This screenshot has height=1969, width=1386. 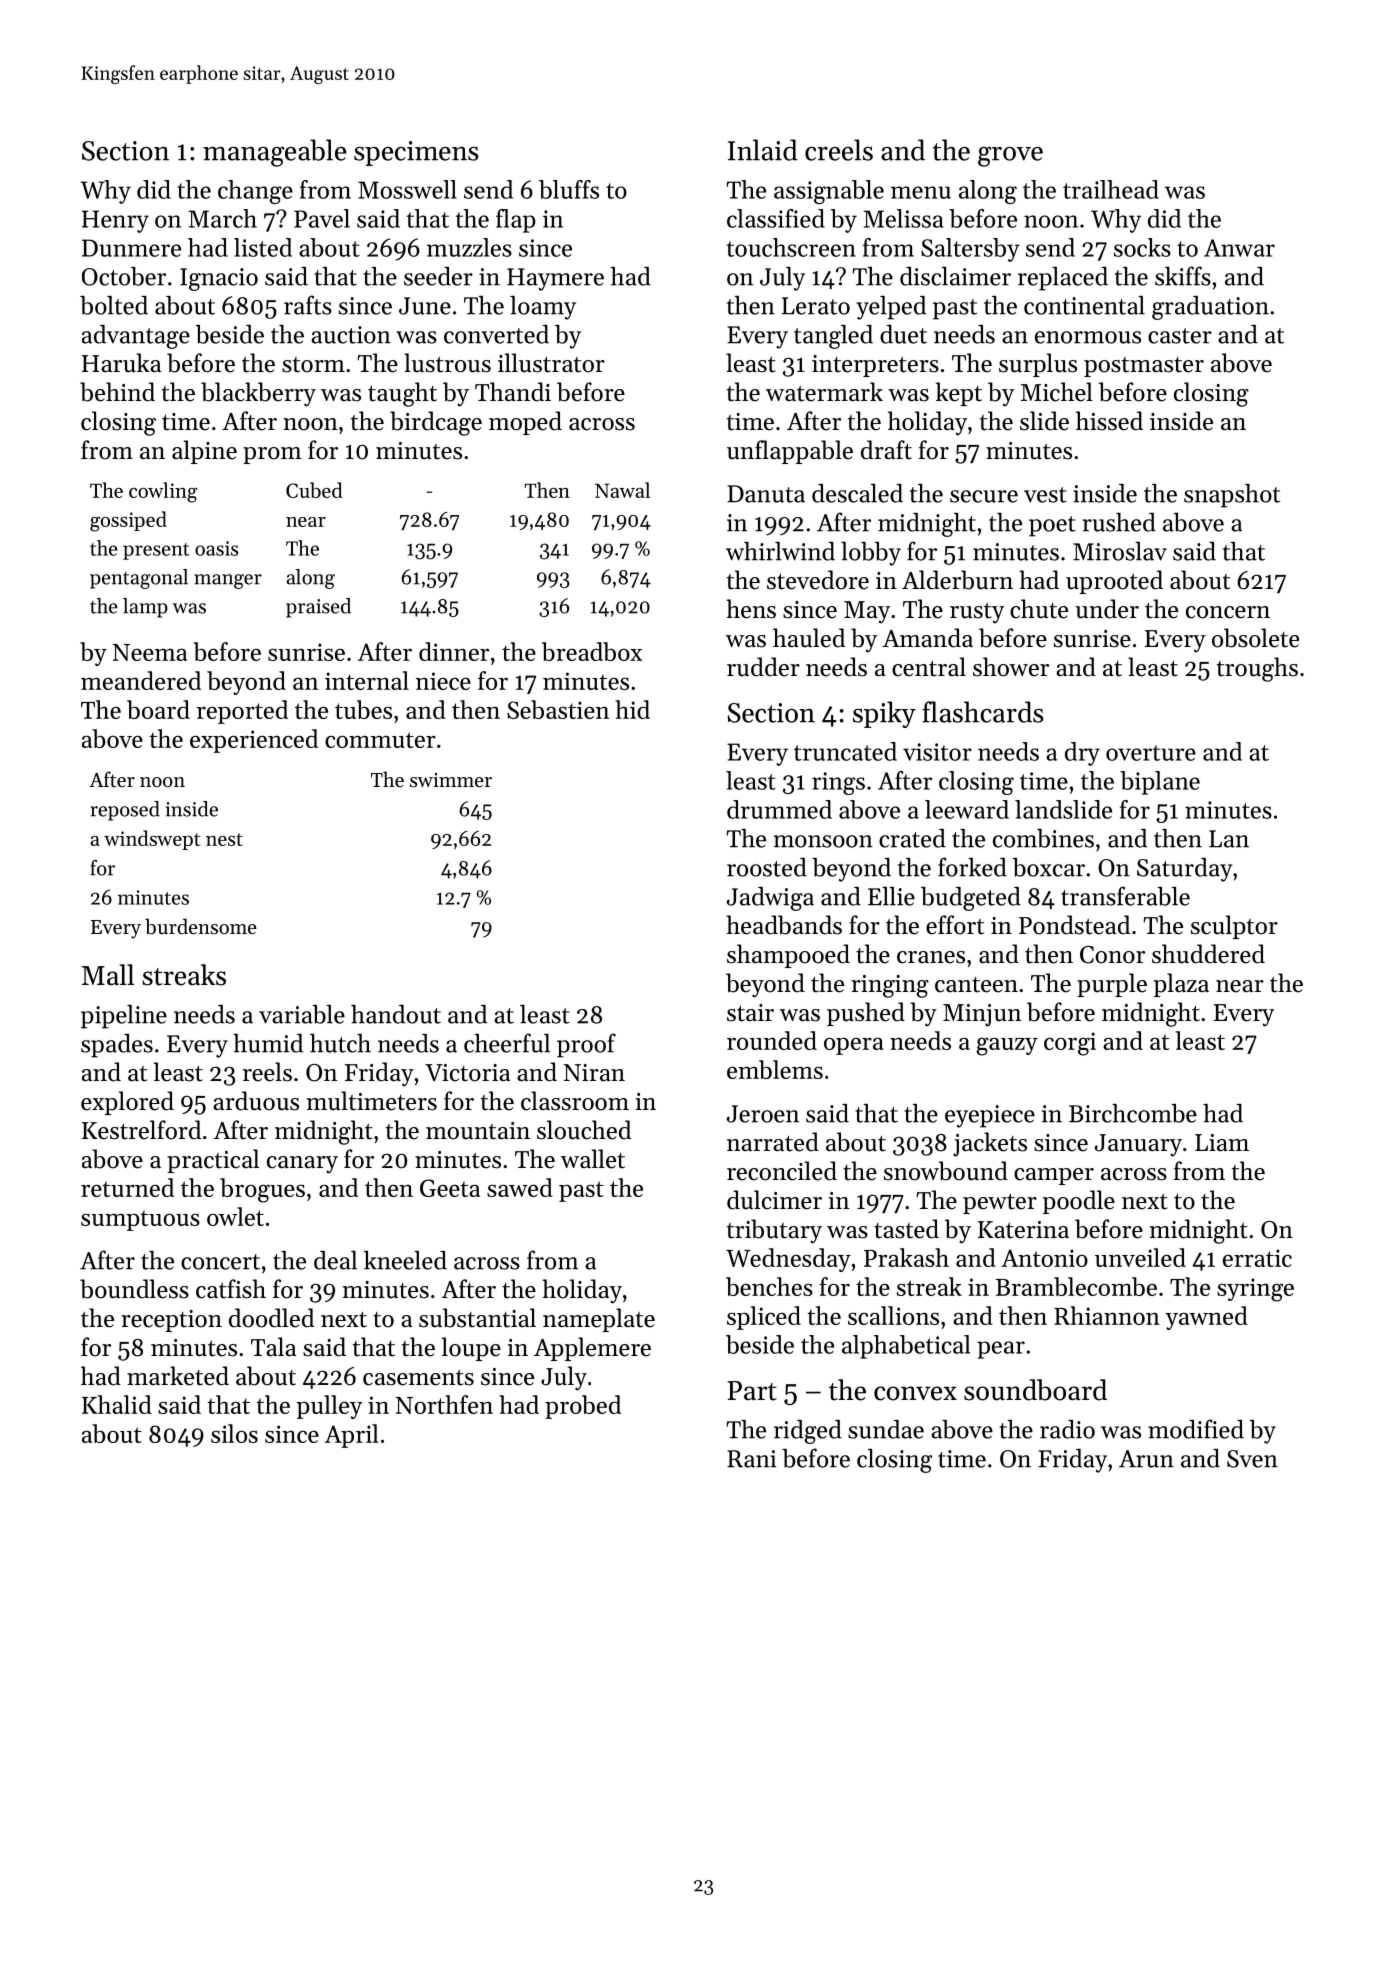 What do you see at coordinates (893, 1315) in the screenshot?
I see `scallions` at bounding box center [893, 1315].
